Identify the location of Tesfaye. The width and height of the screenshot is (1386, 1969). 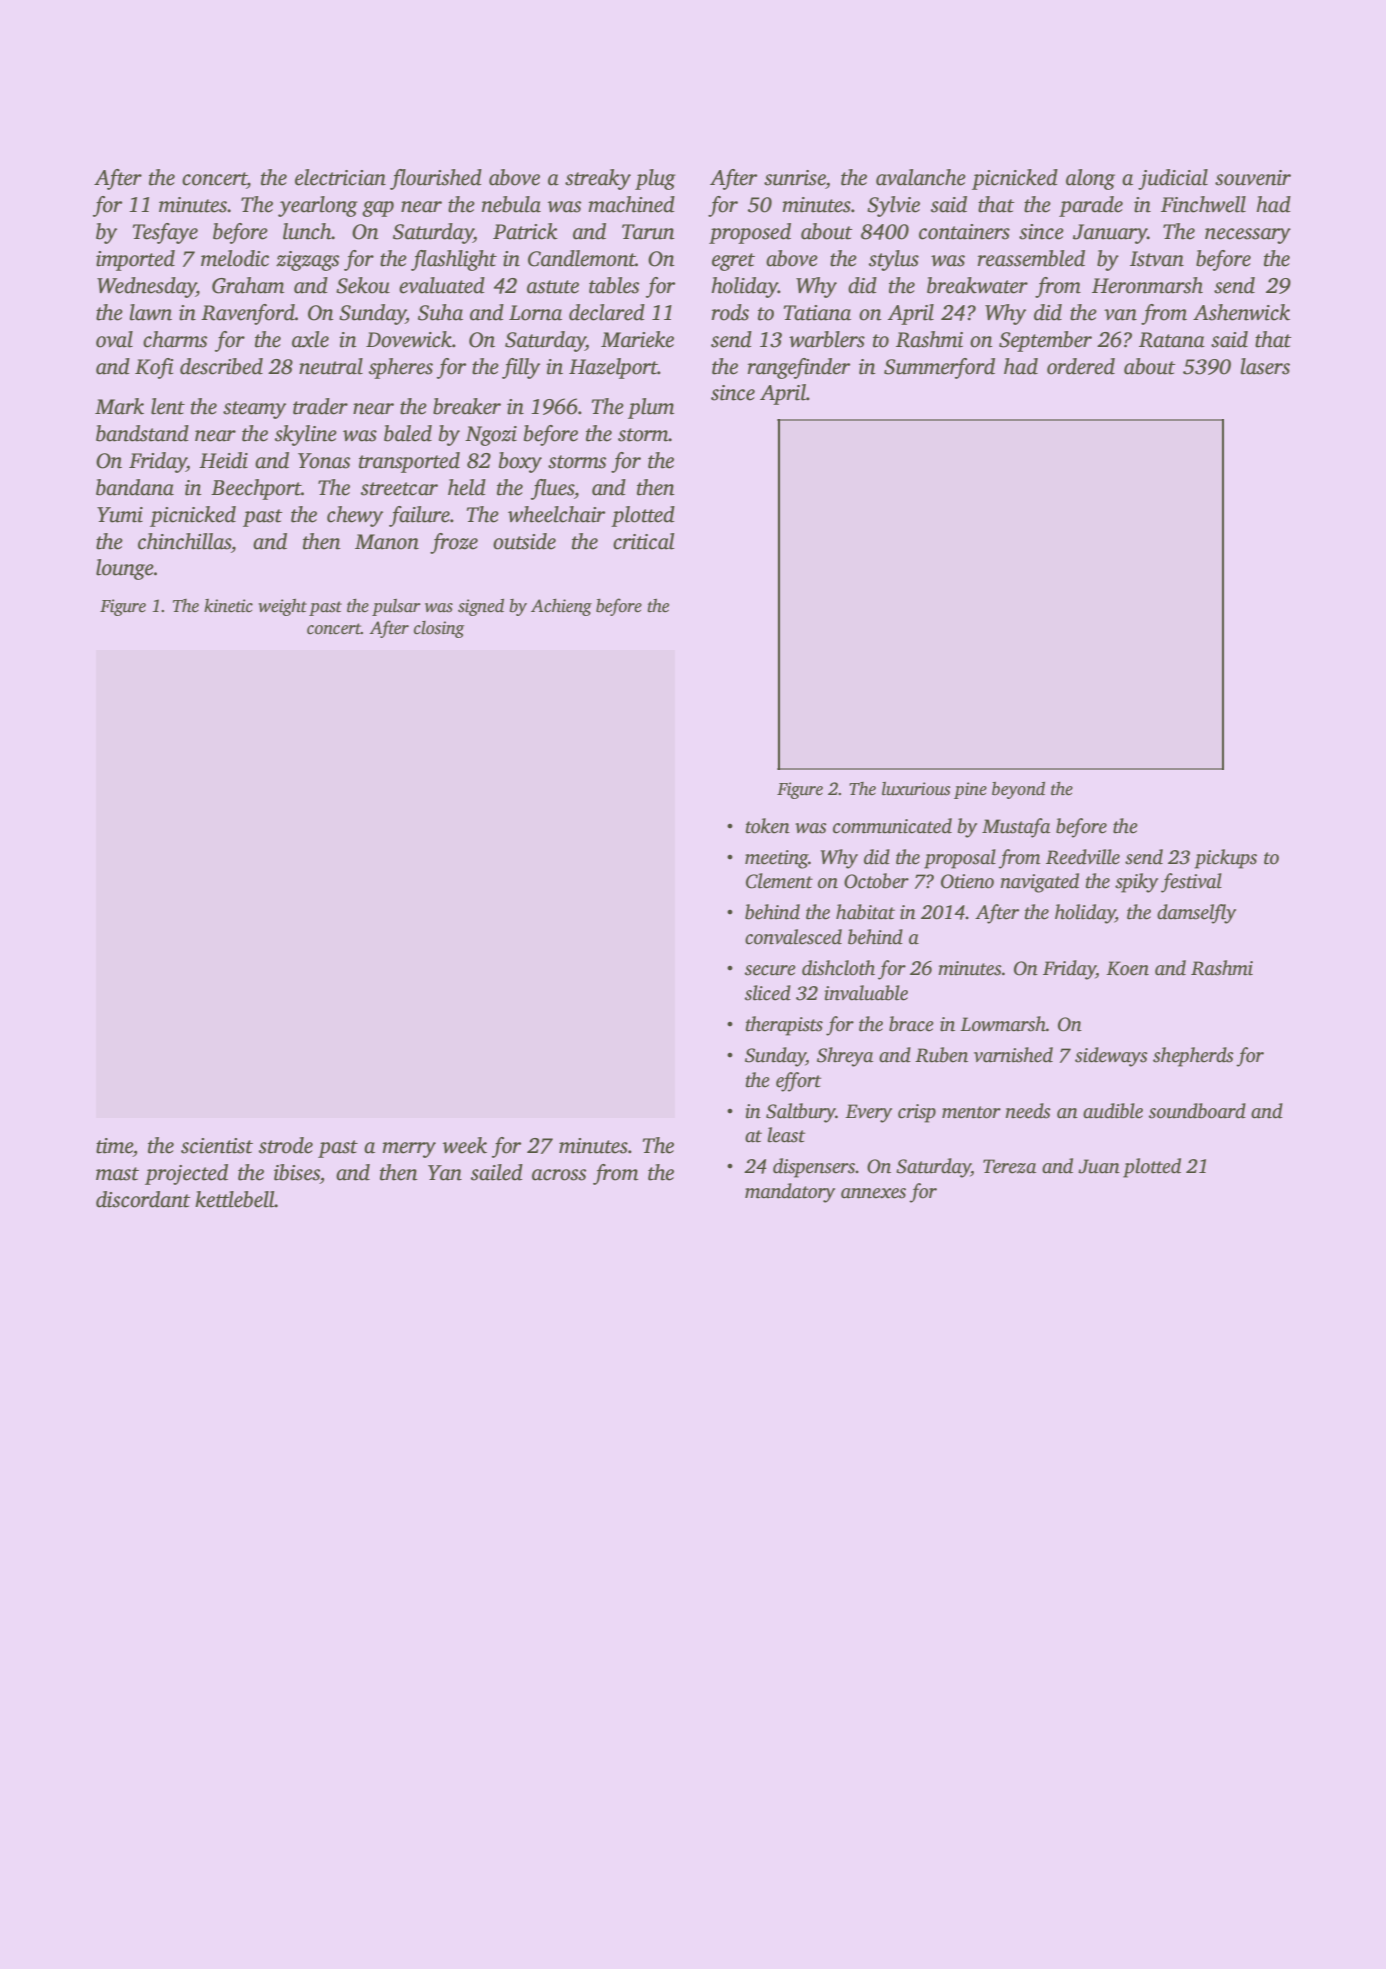
(165, 233).
